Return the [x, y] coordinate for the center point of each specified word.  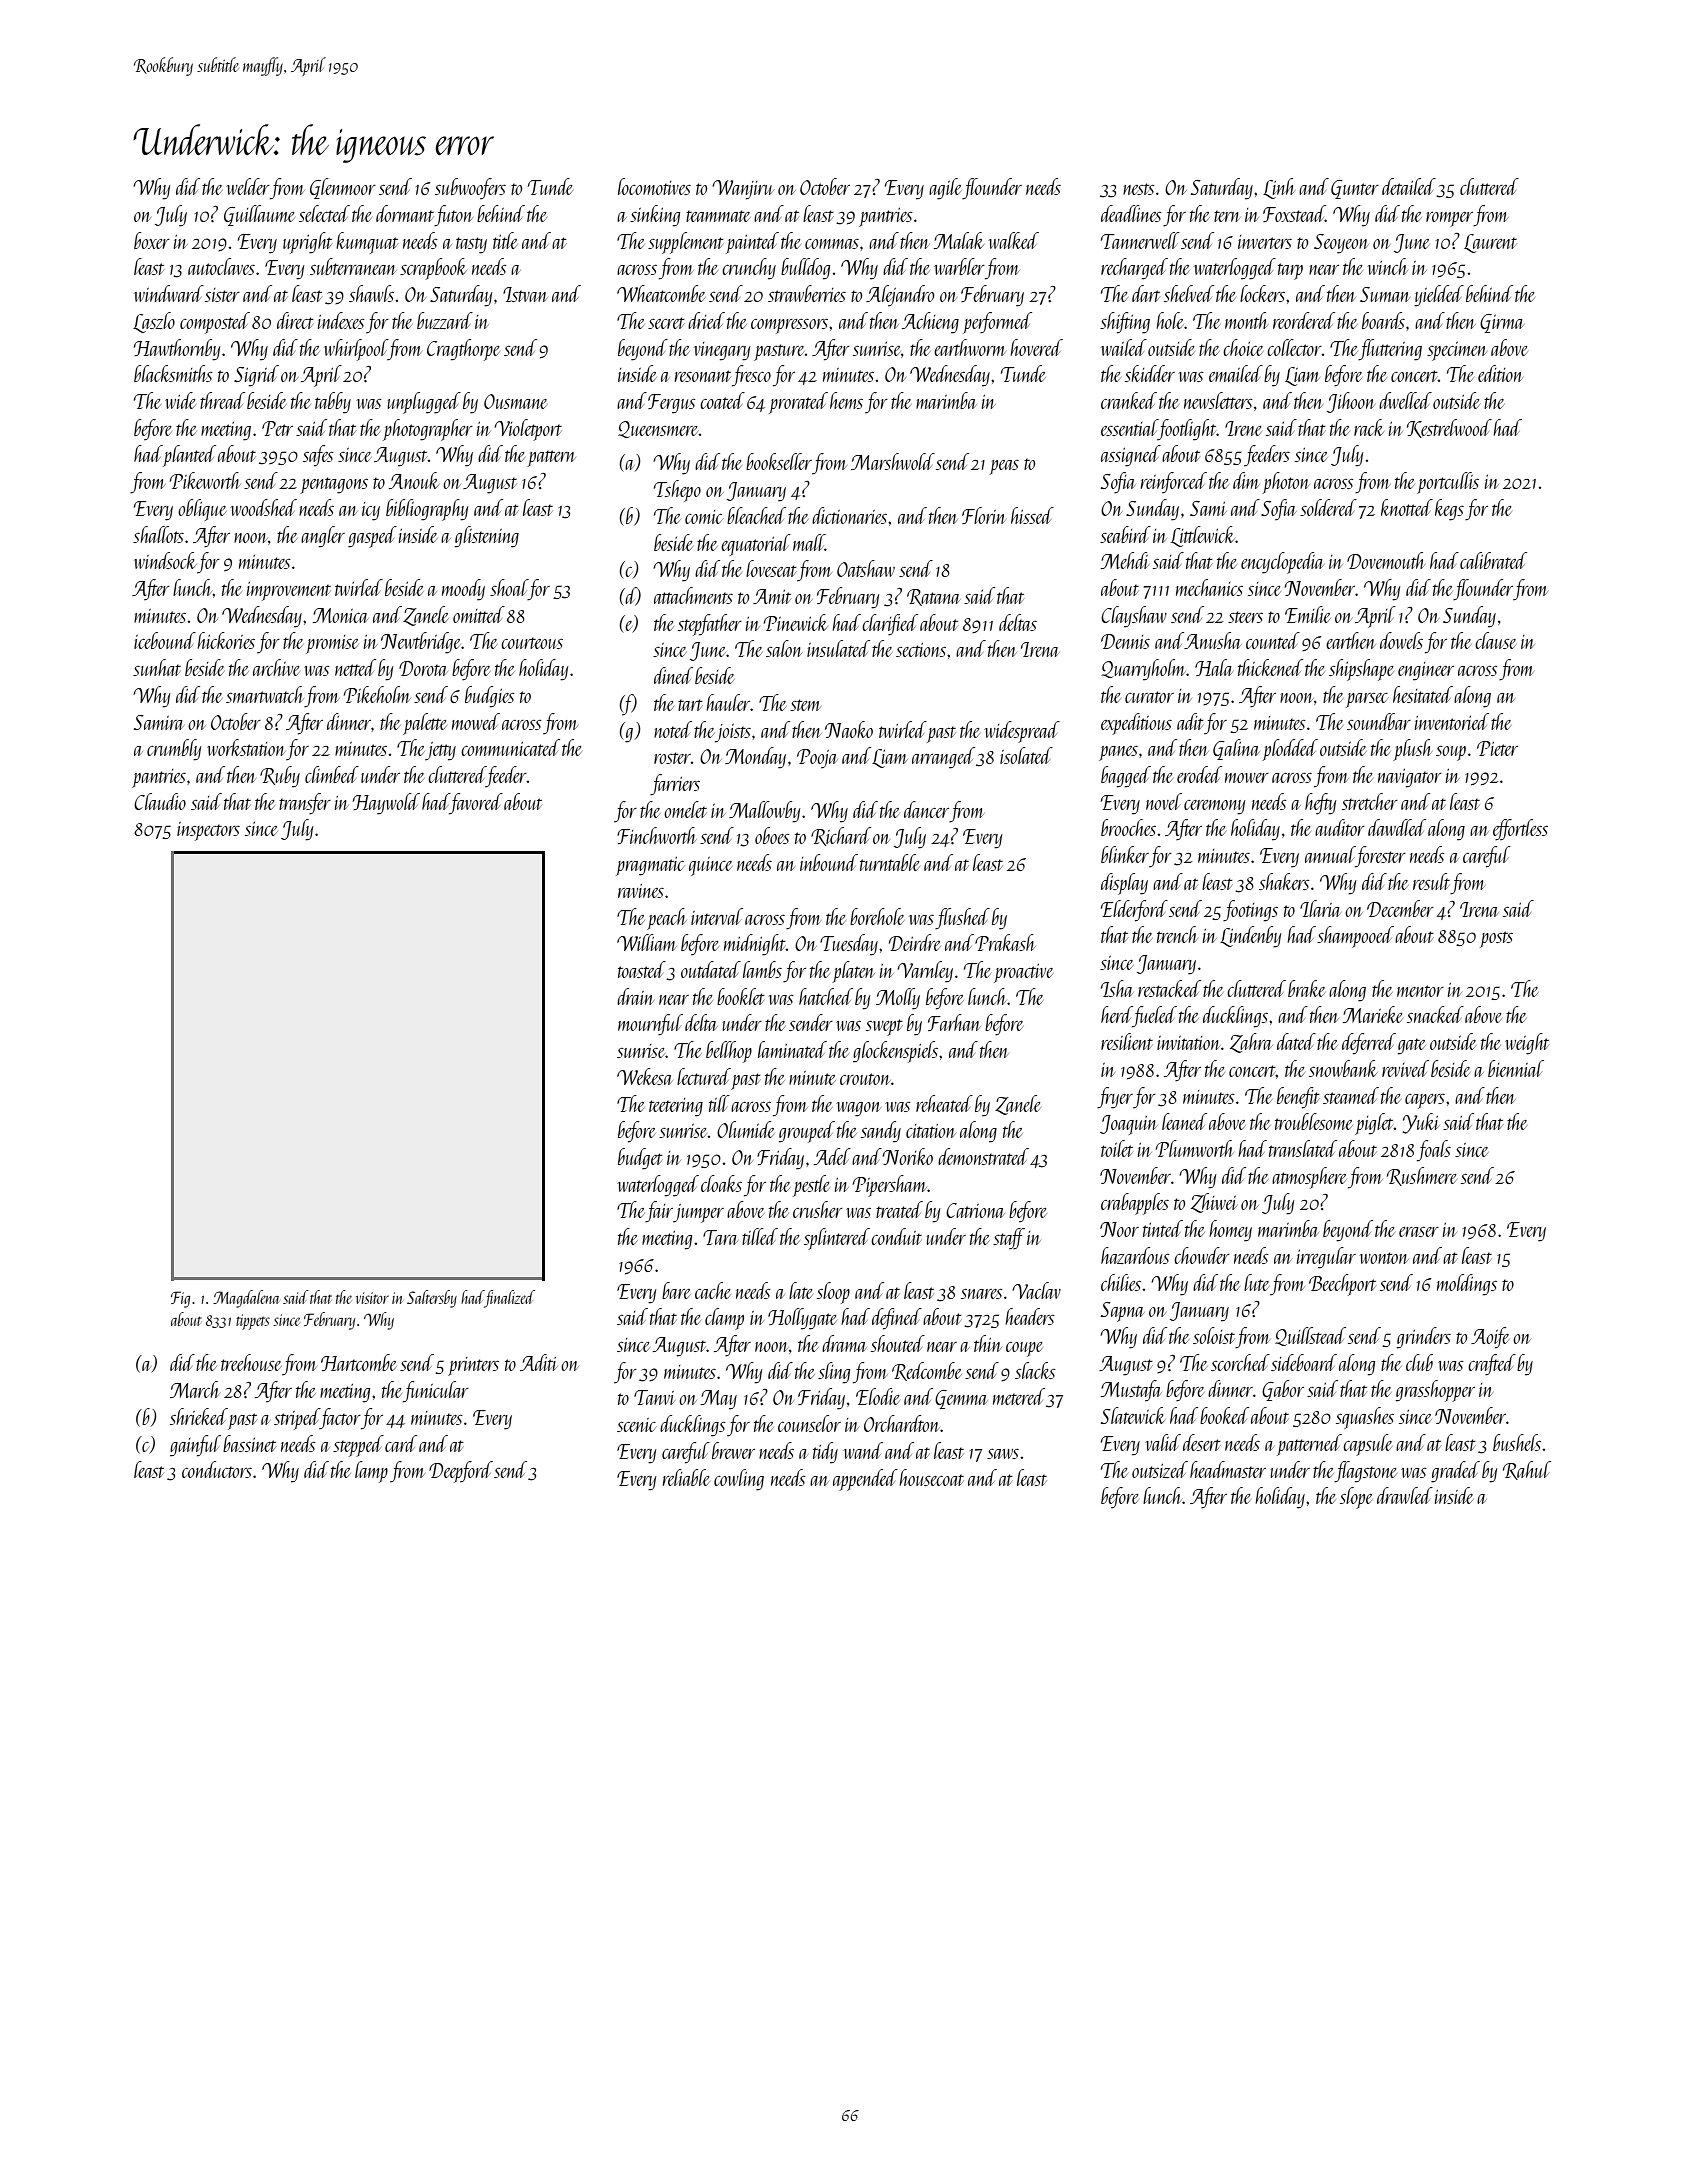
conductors [217, 1469]
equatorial [756, 545]
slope [1356, 1498]
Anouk [414, 480]
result [1431, 881]
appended [865, 1480]
